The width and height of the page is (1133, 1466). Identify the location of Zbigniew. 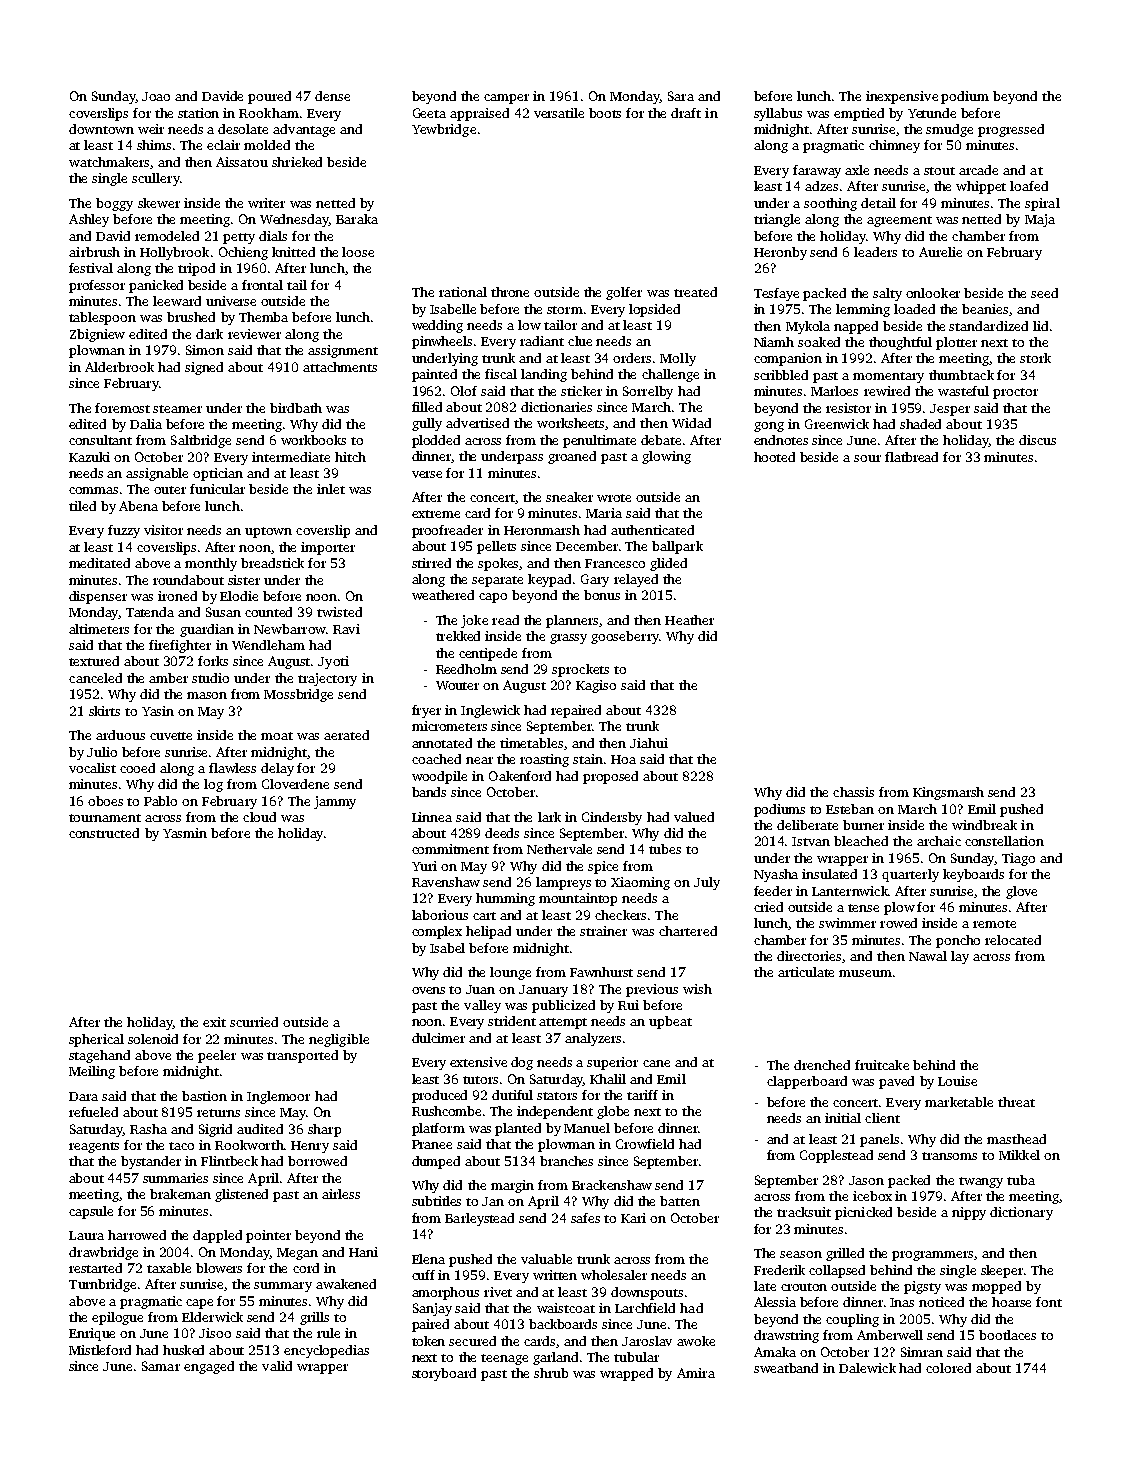
(97, 335).
